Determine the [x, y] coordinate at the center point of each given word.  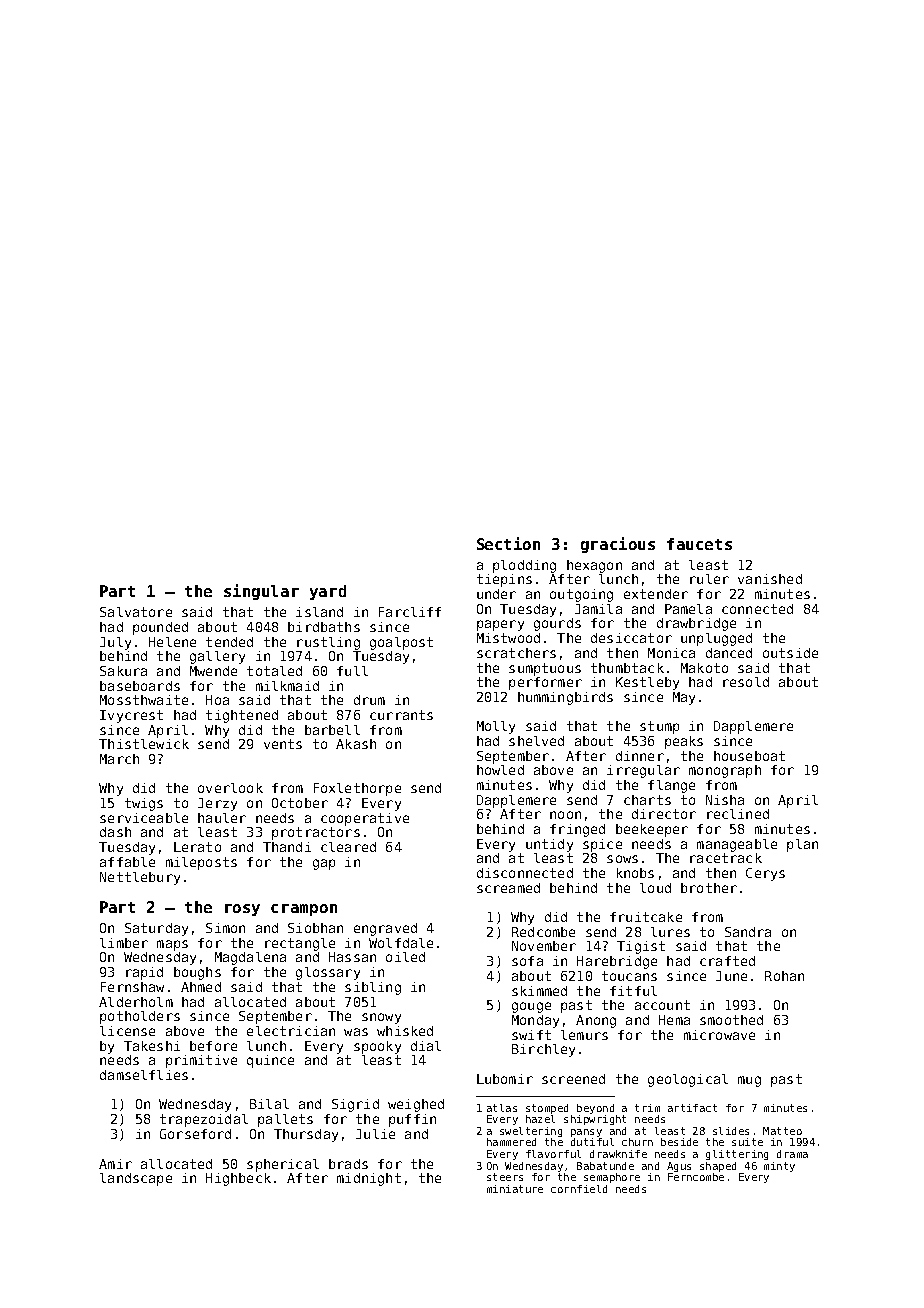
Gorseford [195, 1134]
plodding [524, 566]
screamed [508, 888]
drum [369, 700]
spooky [377, 1047]
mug [749, 1081]
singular [261, 592]
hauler [222, 818]
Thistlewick [144, 744]
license [127, 1031]
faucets [699, 544]
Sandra [748, 932]
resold [746, 682]
